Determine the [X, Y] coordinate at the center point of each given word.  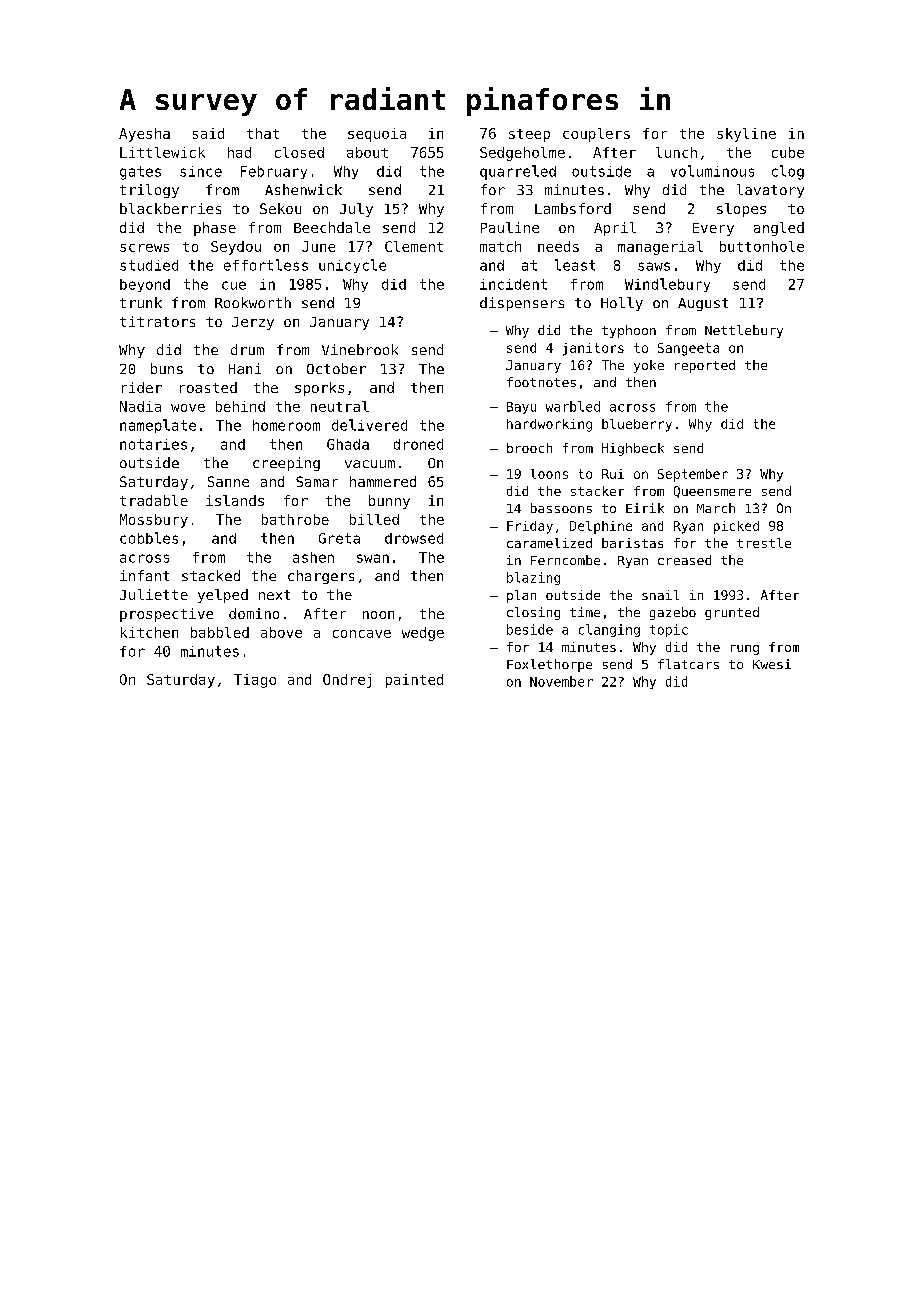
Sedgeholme [522, 154]
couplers [596, 135]
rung [745, 650]
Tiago [255, 681]
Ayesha [144, 135]
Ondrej [347, 681]
